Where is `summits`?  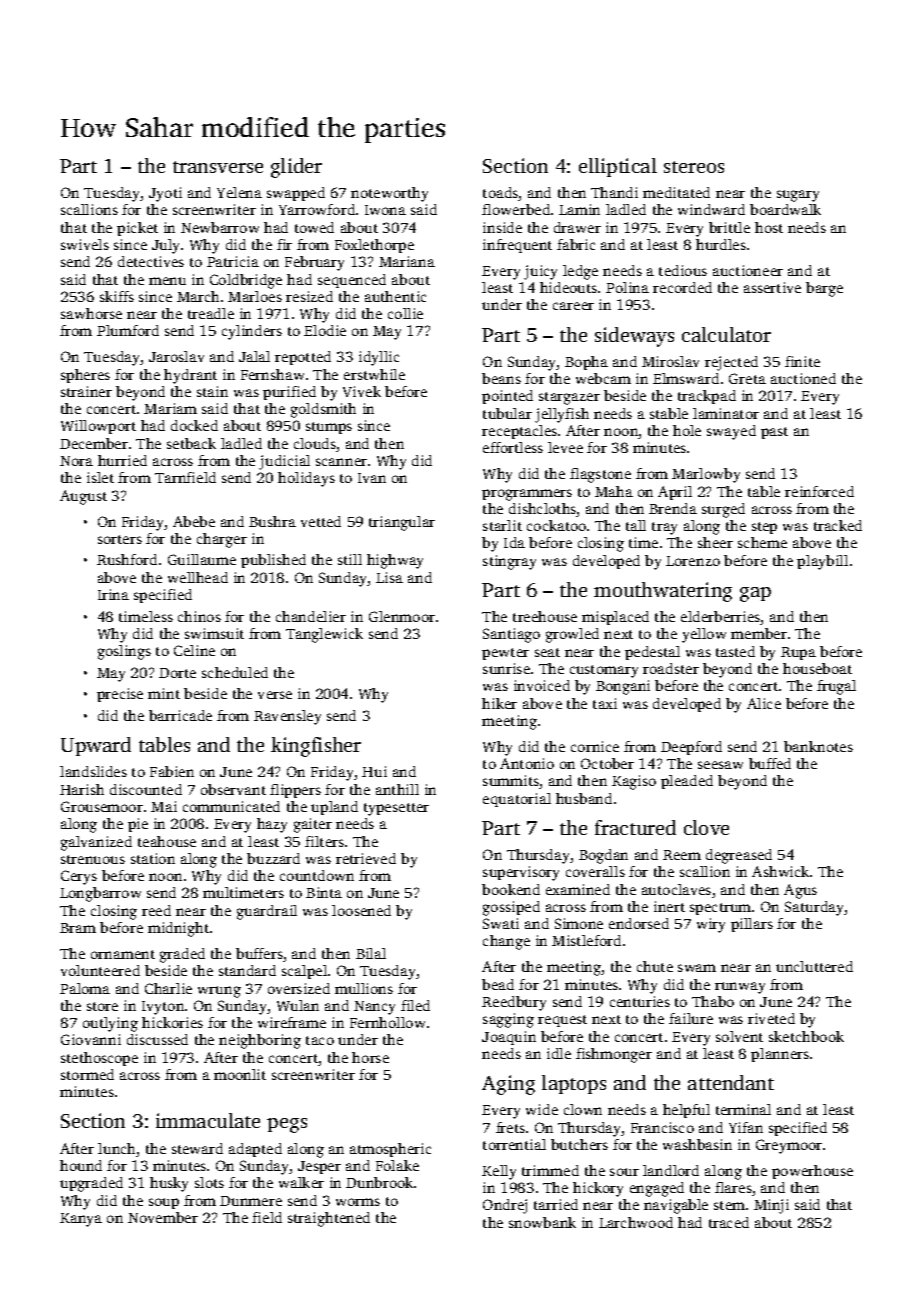 summits is located at coordinates (511, 782).
